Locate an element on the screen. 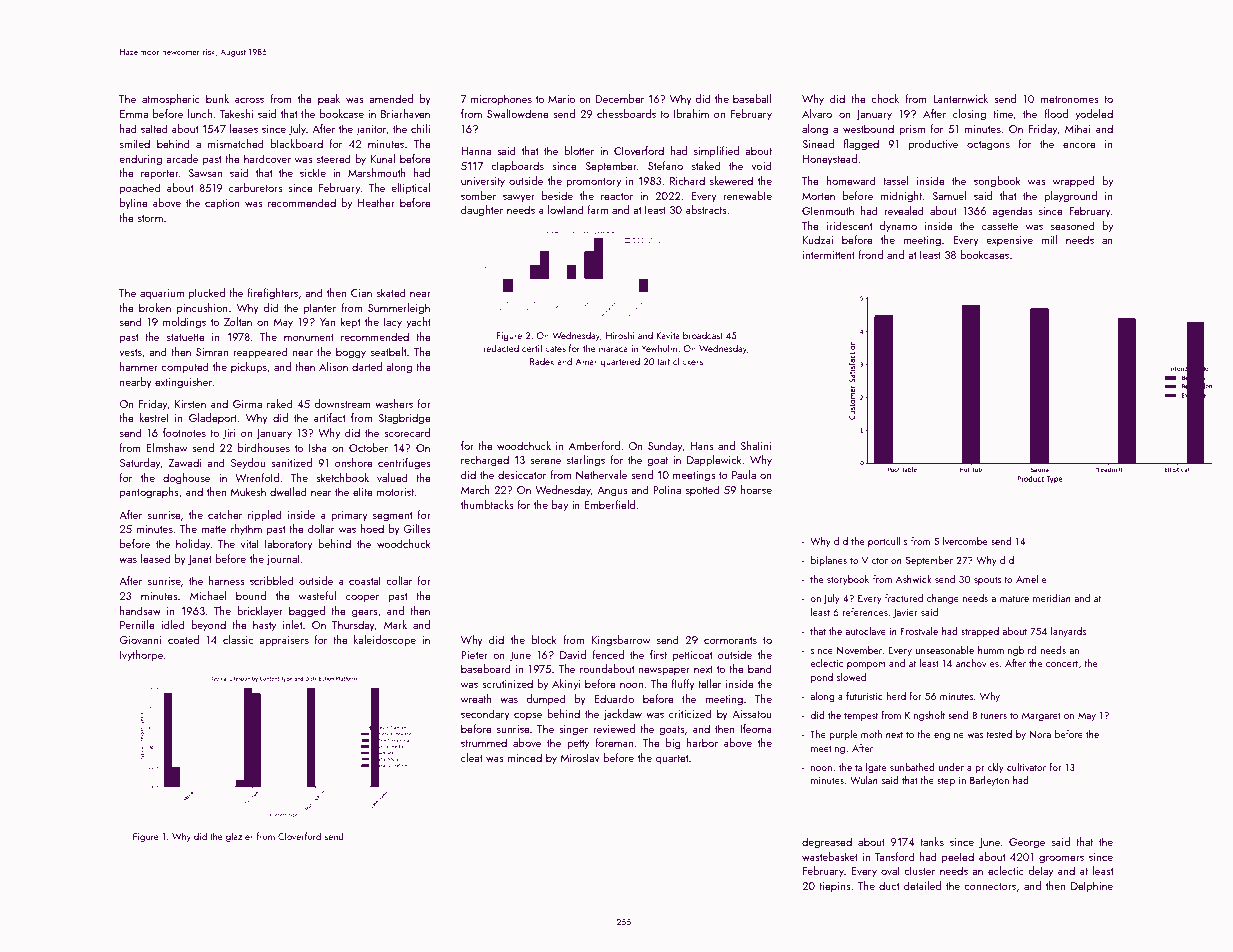 This screenshot has height=952, width=1233. glazier is located at coordinates (239, 837).
